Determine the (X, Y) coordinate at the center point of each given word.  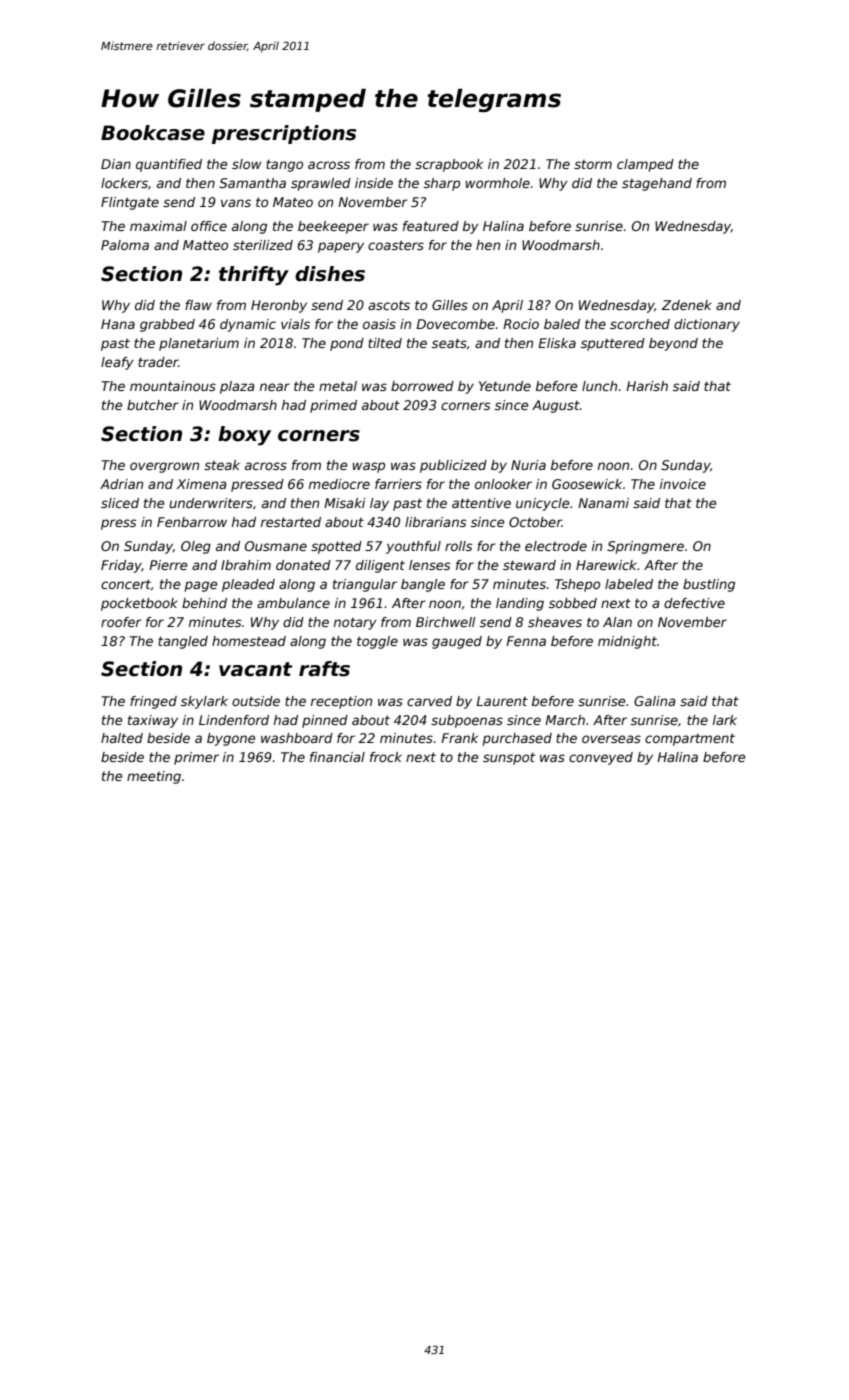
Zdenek (686, 305)
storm (593, 164)
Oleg (196, 547)
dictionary (707, 325)
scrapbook (449, 165)
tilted (385, 343)
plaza (237, 387)
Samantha (252, 183)
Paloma (125, 245)
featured (431, 226)
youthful (413, 547)
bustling (709, 585)
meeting (154, 777)
